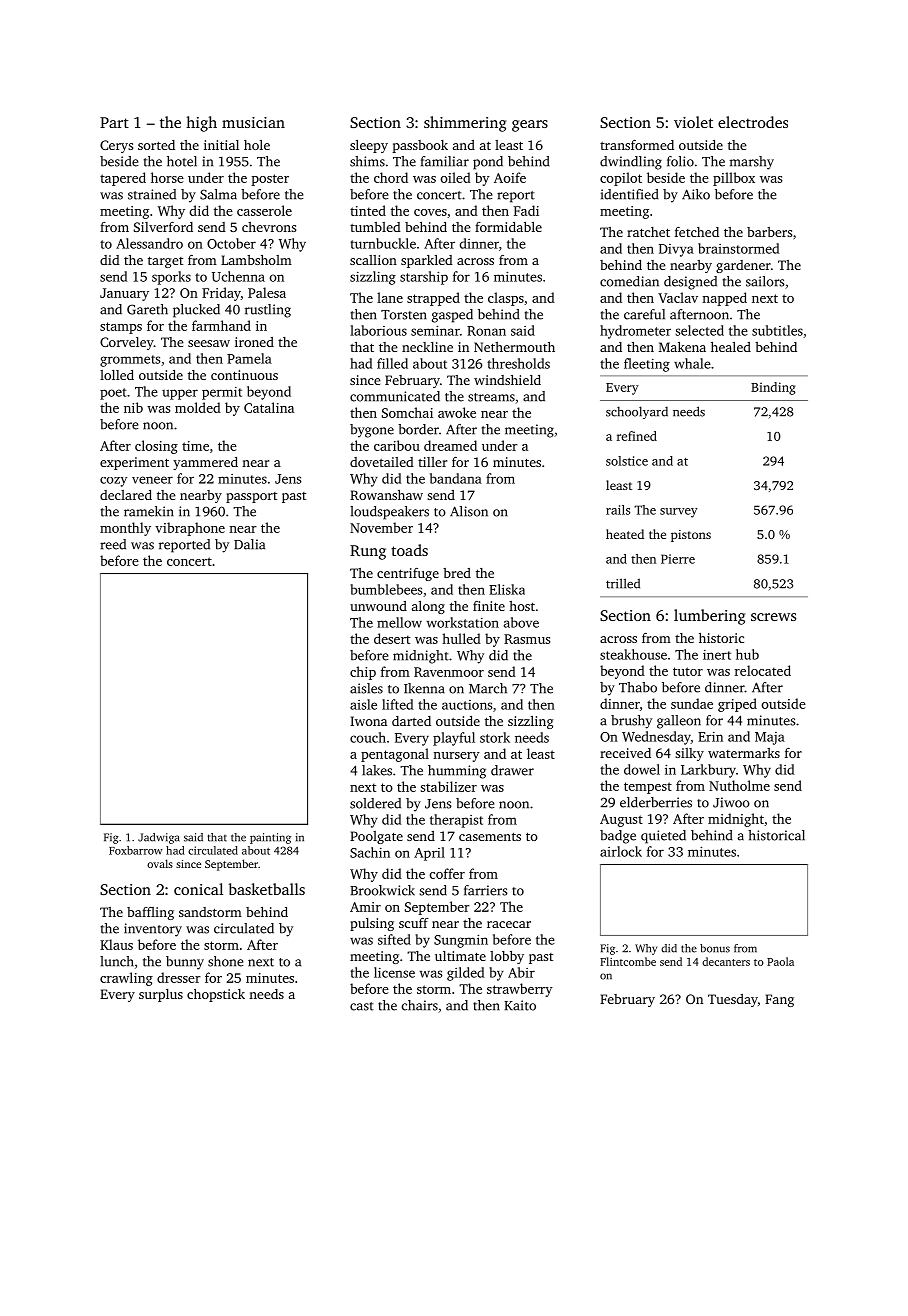  I want to click on Foxbarrow, so click(136, 850).
